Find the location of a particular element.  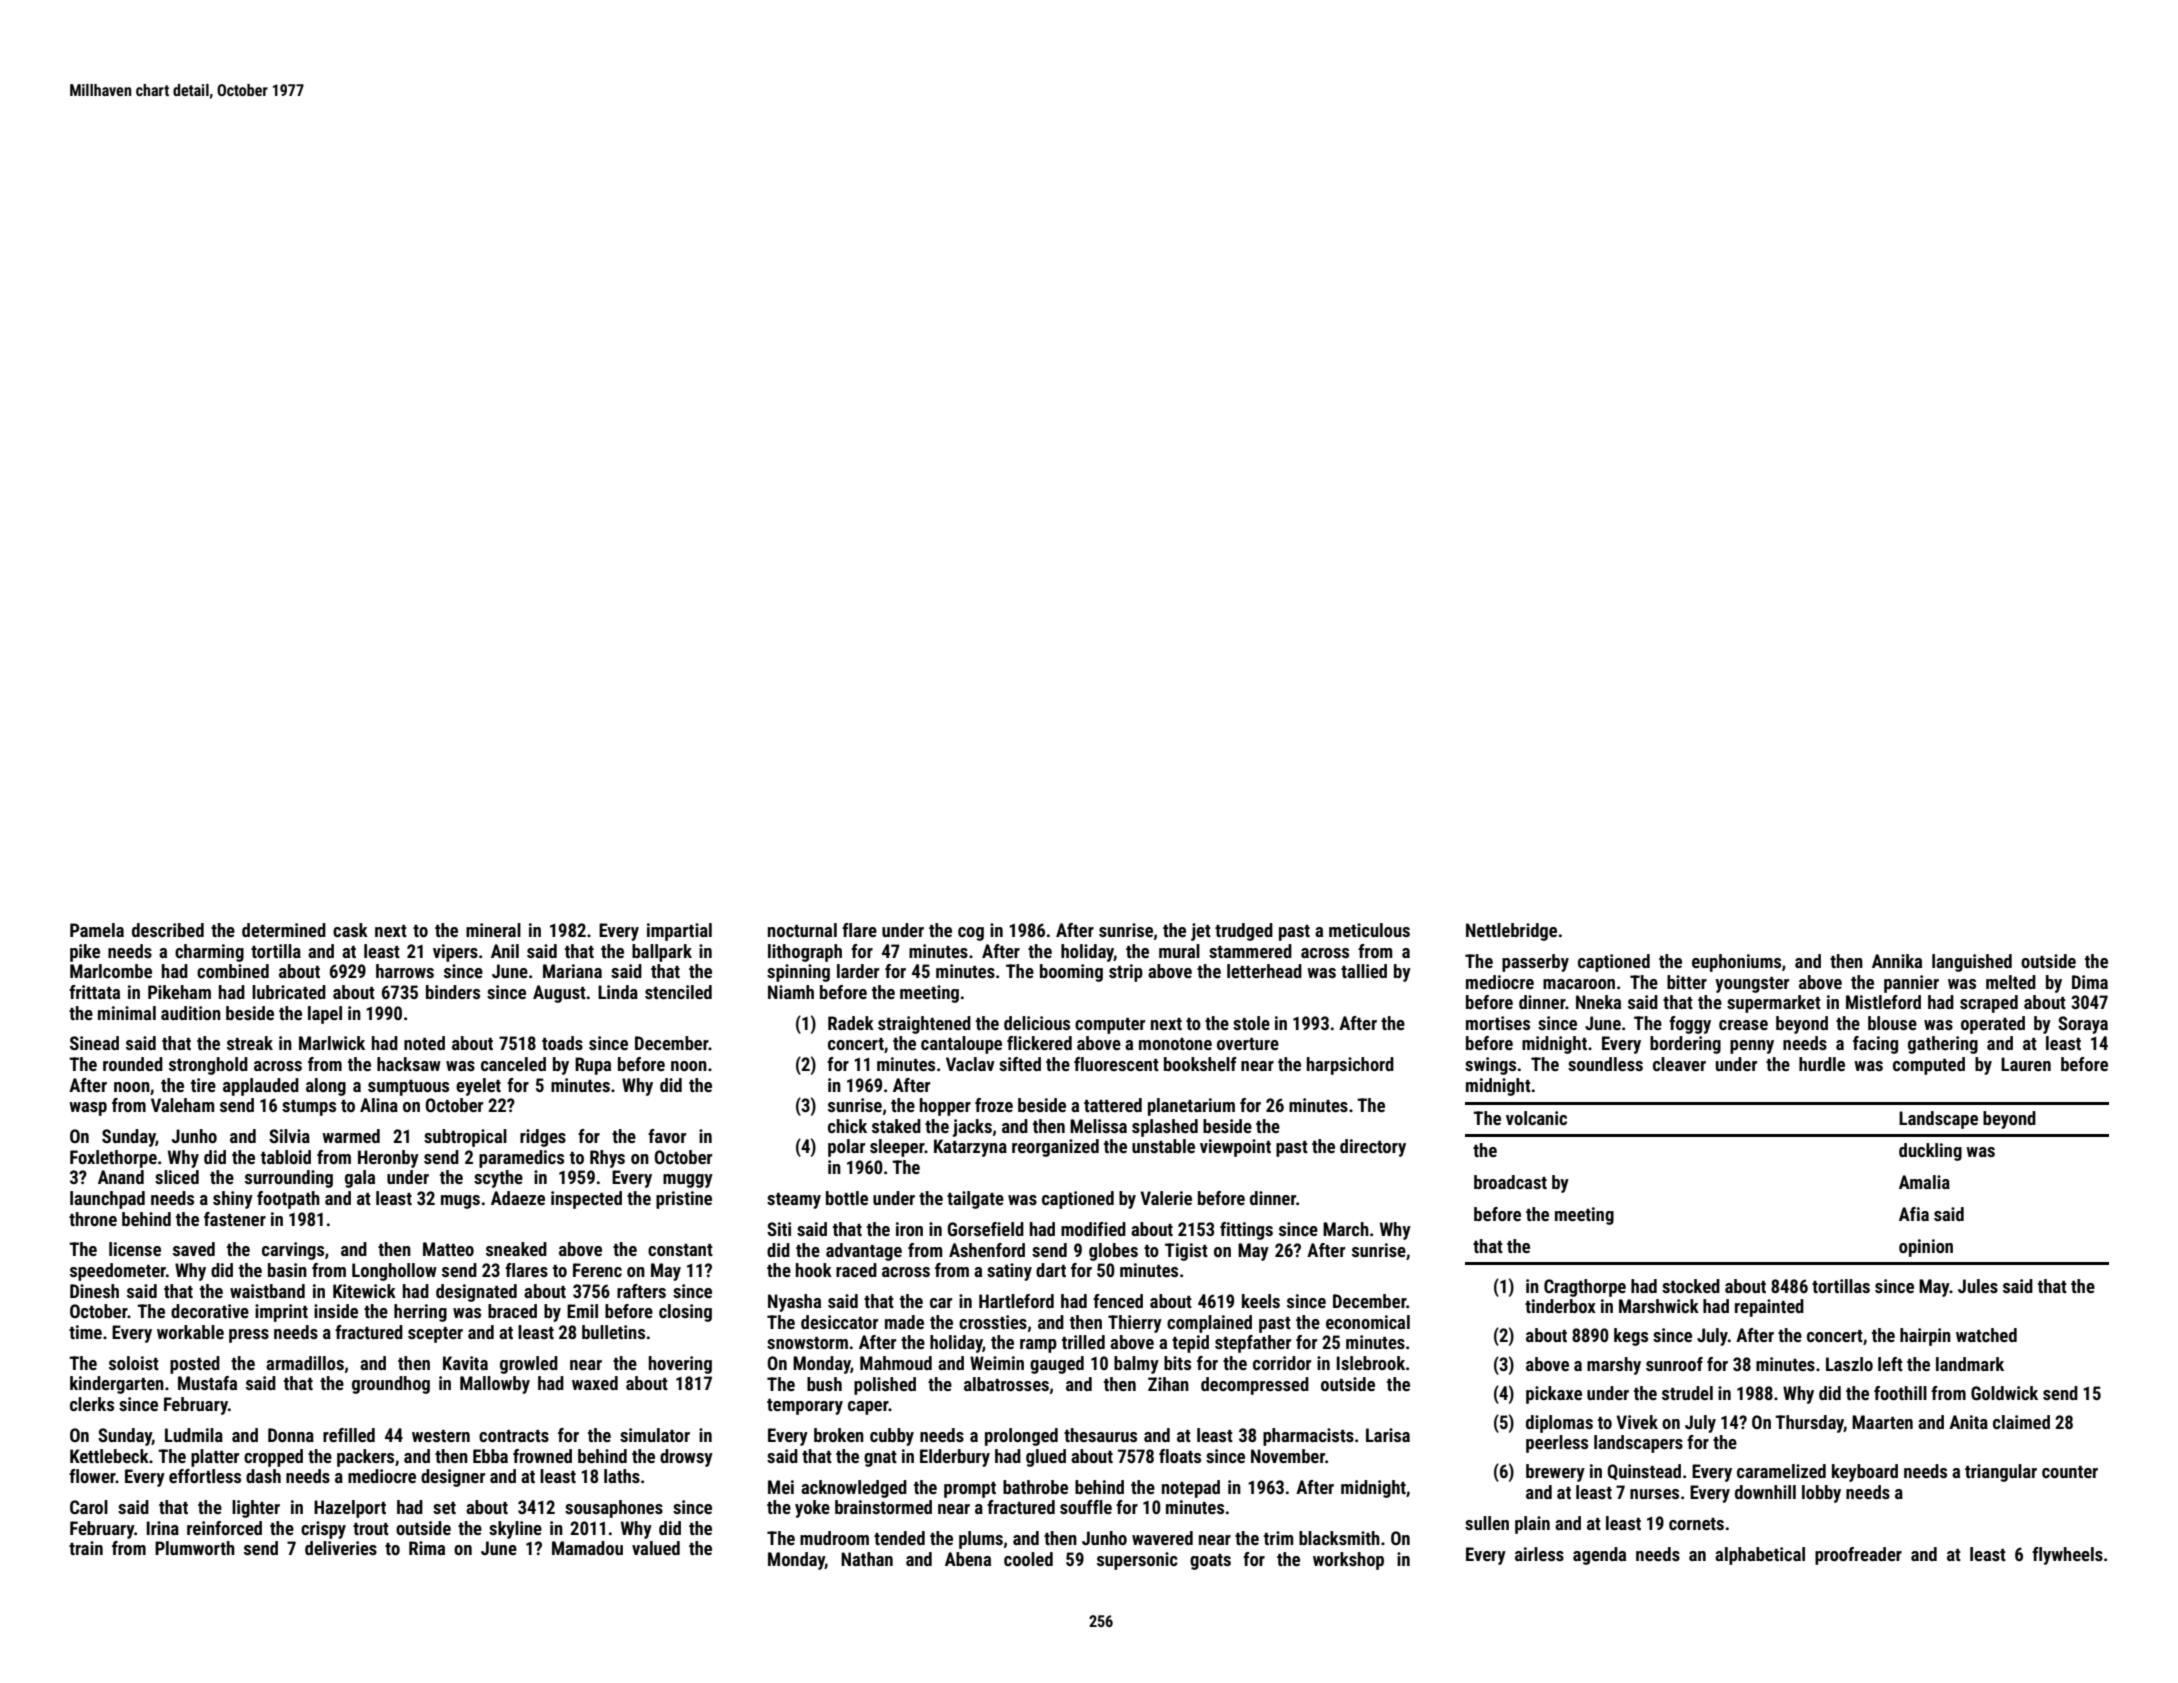

counter is located at coordinates (2070, 1472).
